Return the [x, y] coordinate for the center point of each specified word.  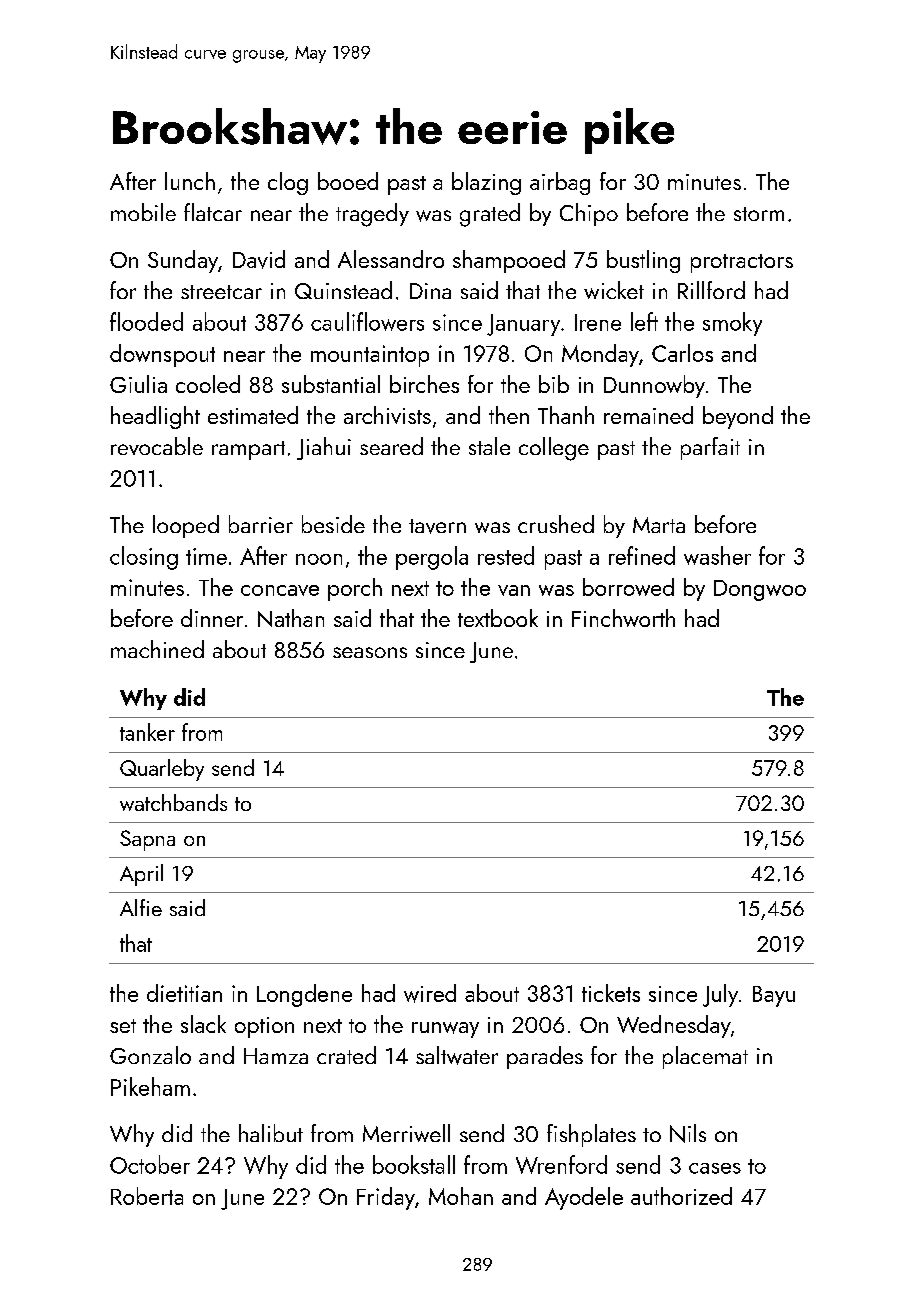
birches [424, 384]
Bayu [774, 996]
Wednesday [674, 1026]
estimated [253, 415]
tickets [611, 993]
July [720, 995]
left [644, 321]
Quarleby [162, 770]
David [259, 259]
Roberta [147, 1196]
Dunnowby [654, 386]
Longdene [304, 995]
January [523, 325]
